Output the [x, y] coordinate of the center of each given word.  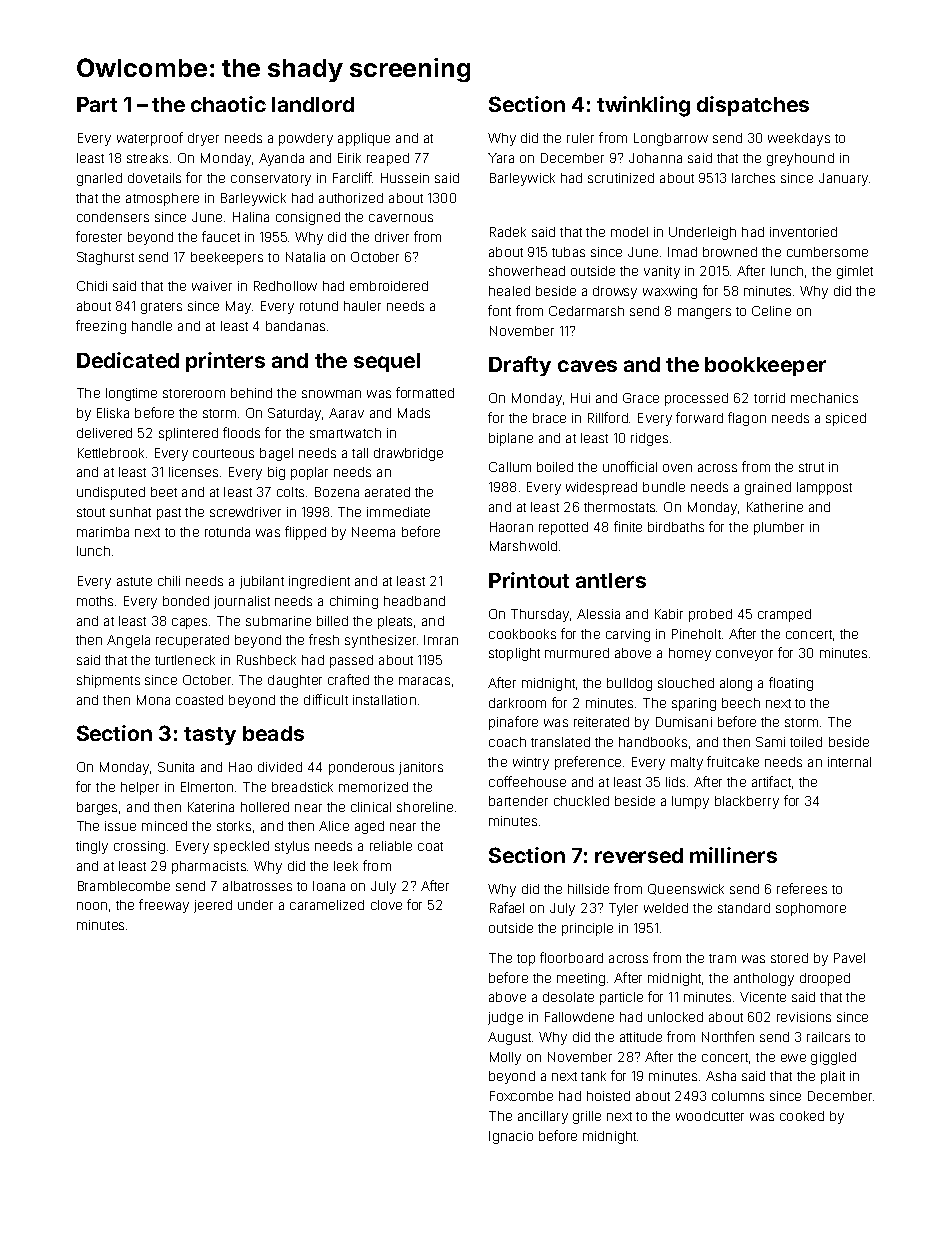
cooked [802, 1116]
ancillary [543, 1117]
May [238, 307]
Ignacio [511, 1137]
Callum [510, 467]
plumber [779, 528]
